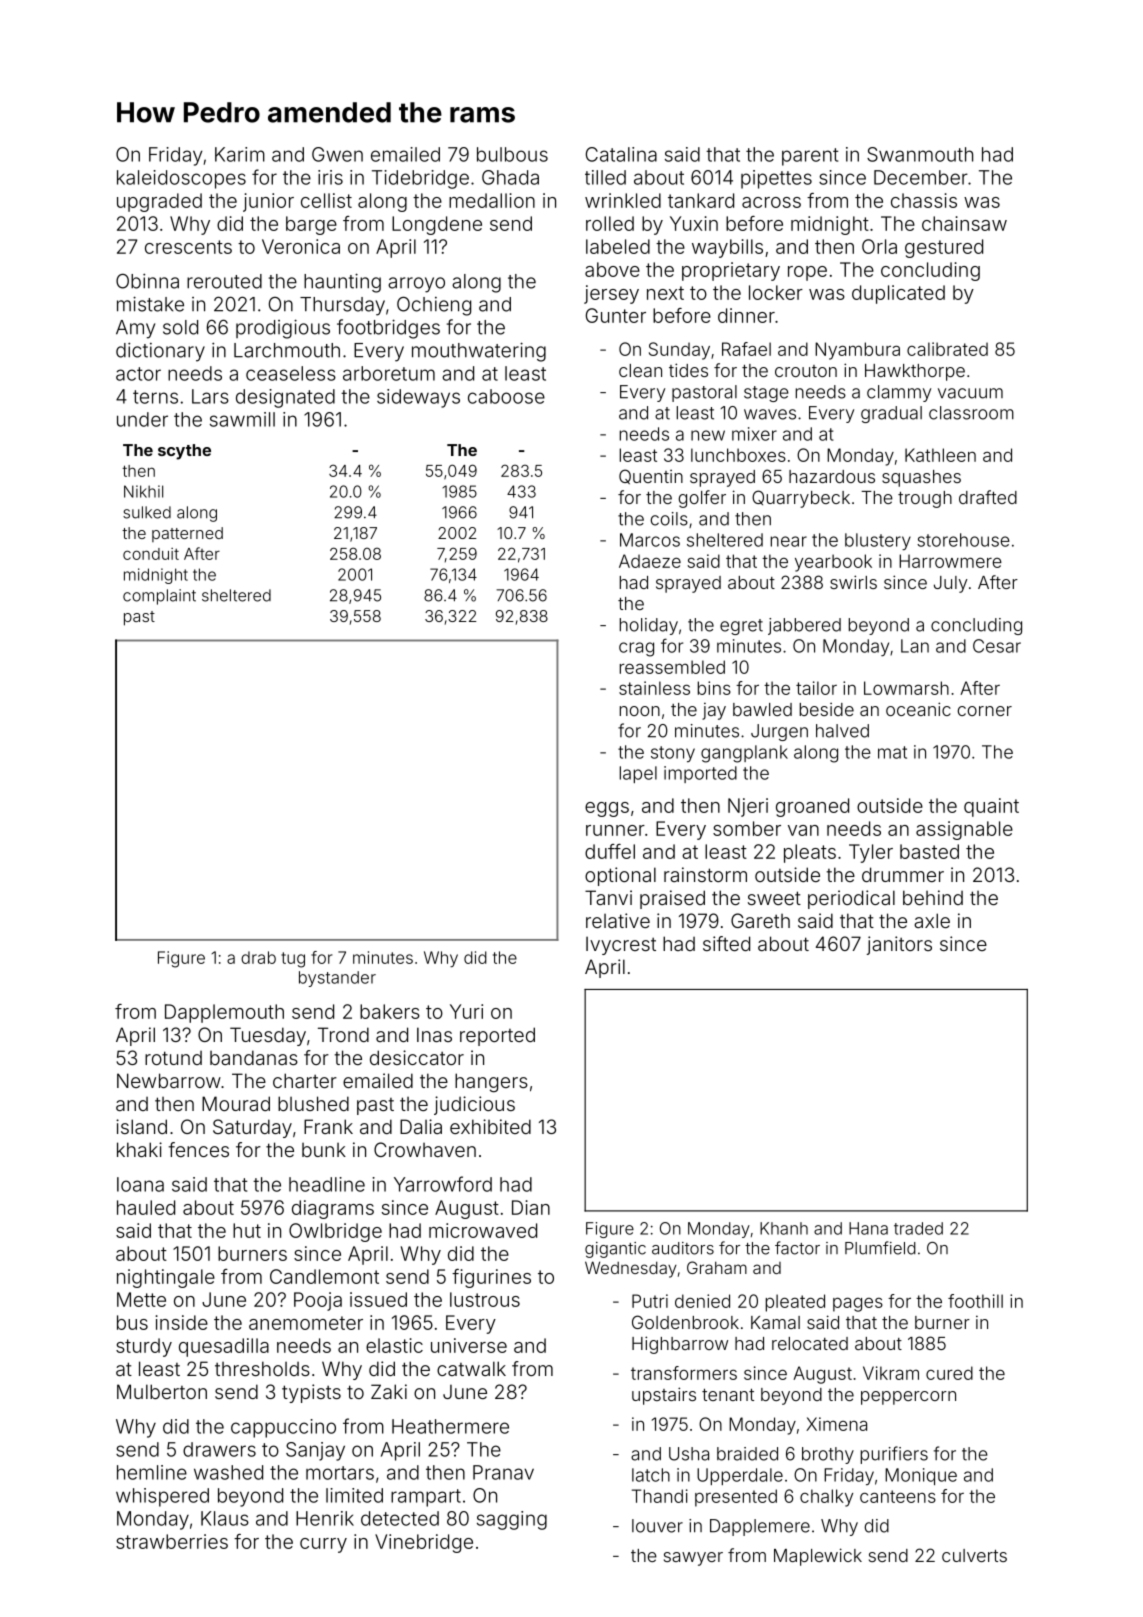  What do you see at coordinates (159, 597) in the screenshot?
I see `complaint` at bounding box center [159, 597].
